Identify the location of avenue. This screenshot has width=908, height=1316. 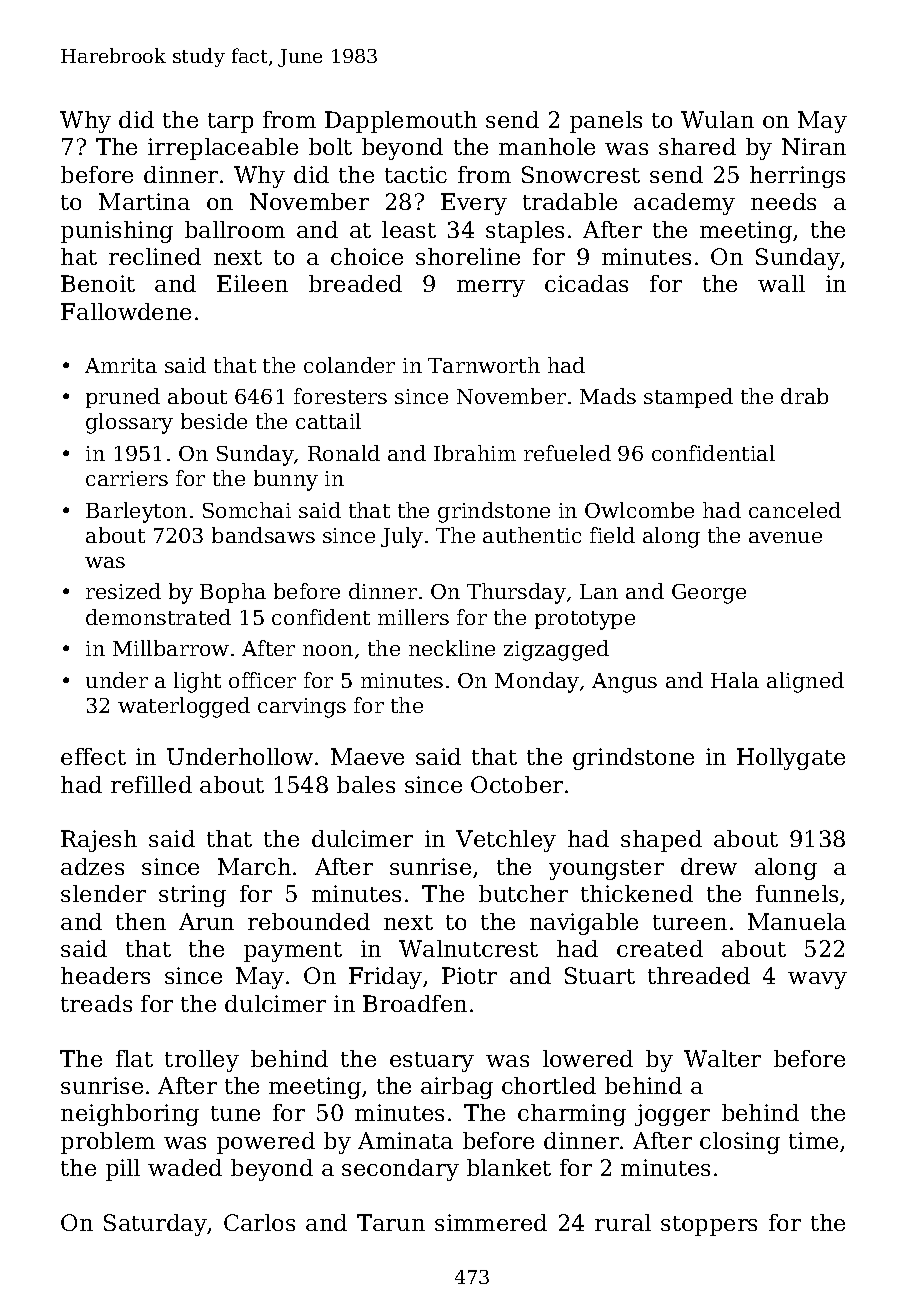
(785, 537).
